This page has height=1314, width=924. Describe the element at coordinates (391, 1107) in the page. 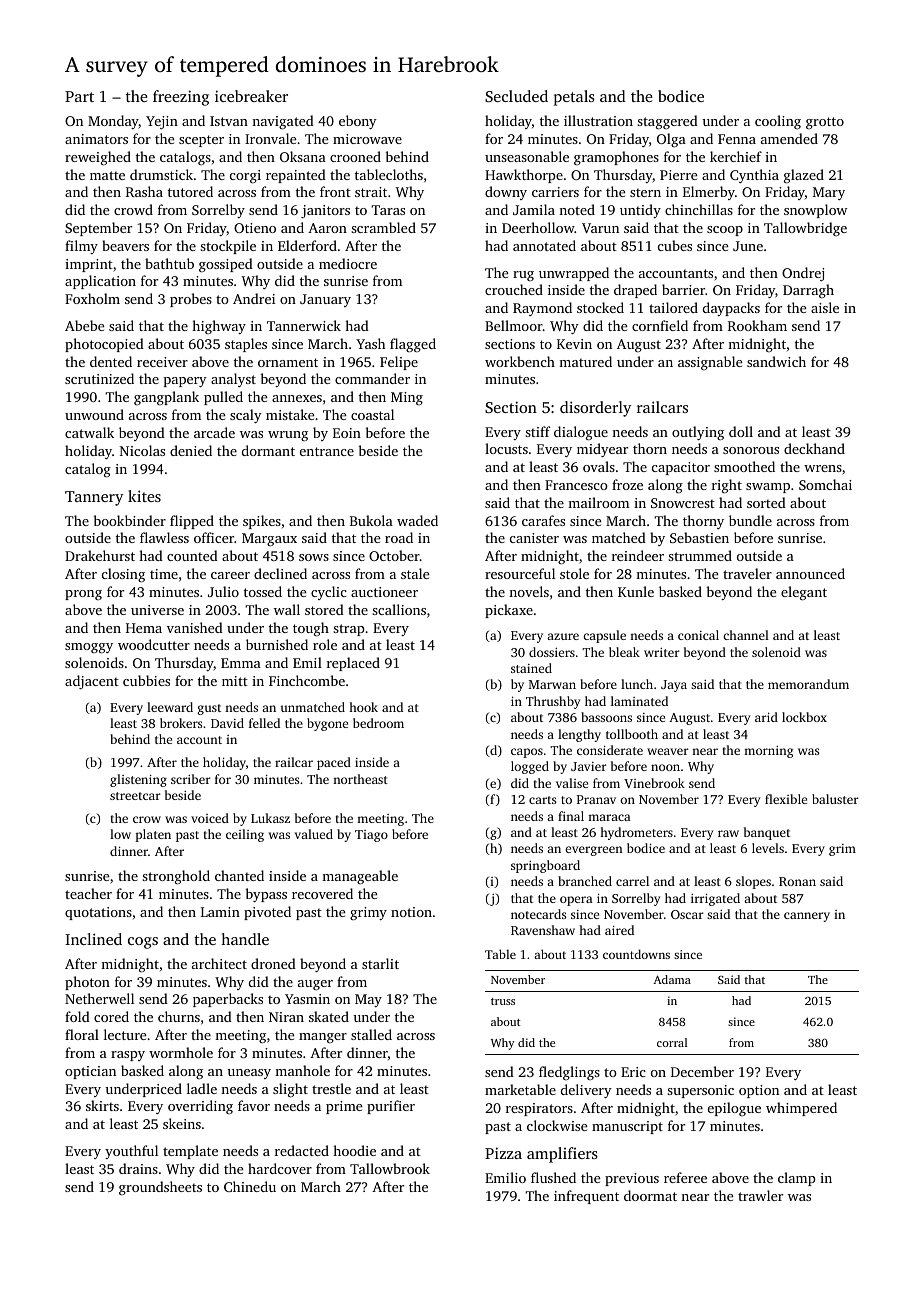

I see `purifier` at that location.
